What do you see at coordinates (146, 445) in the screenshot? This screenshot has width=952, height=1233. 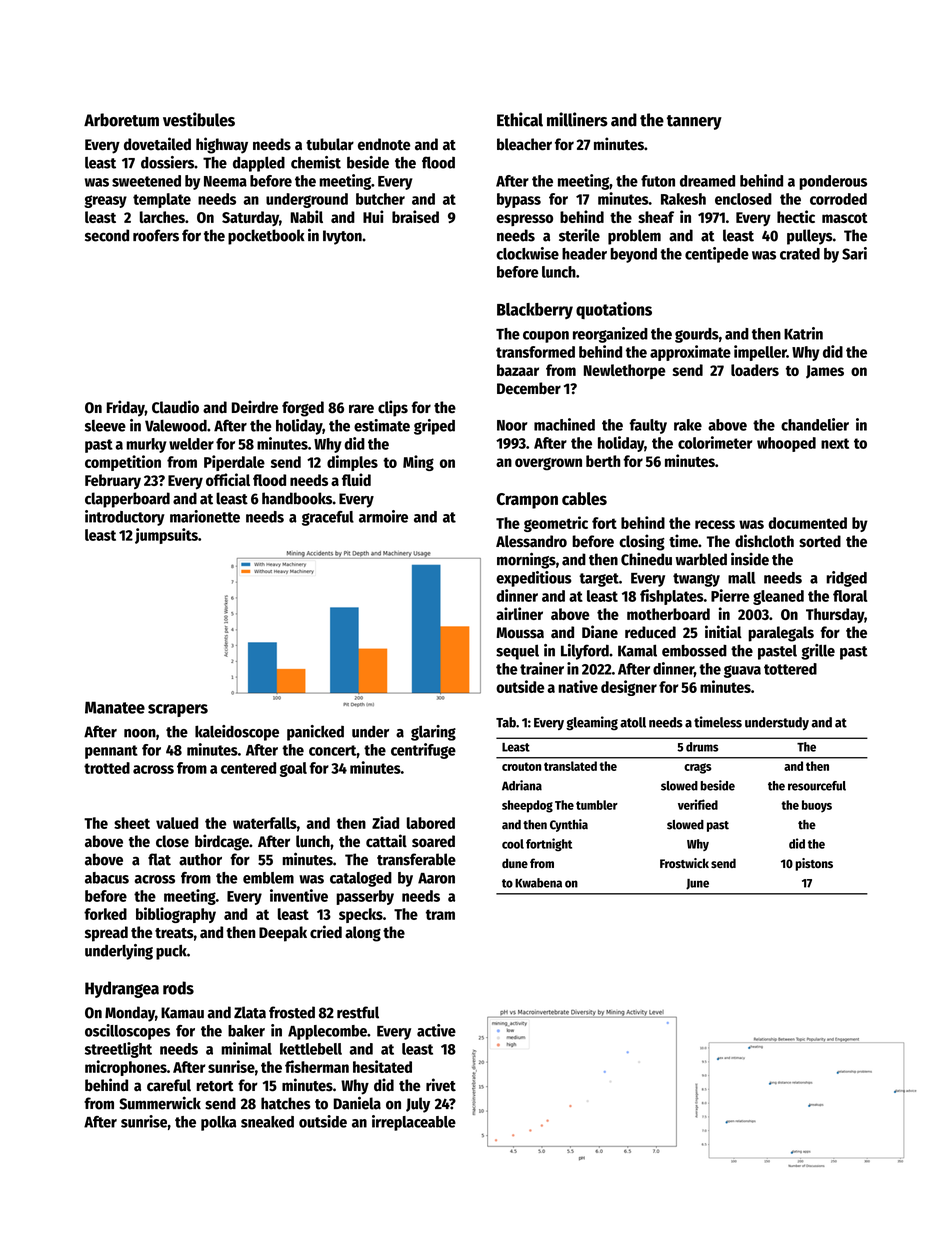 I see `murky` at bounding box center [146, 445].
